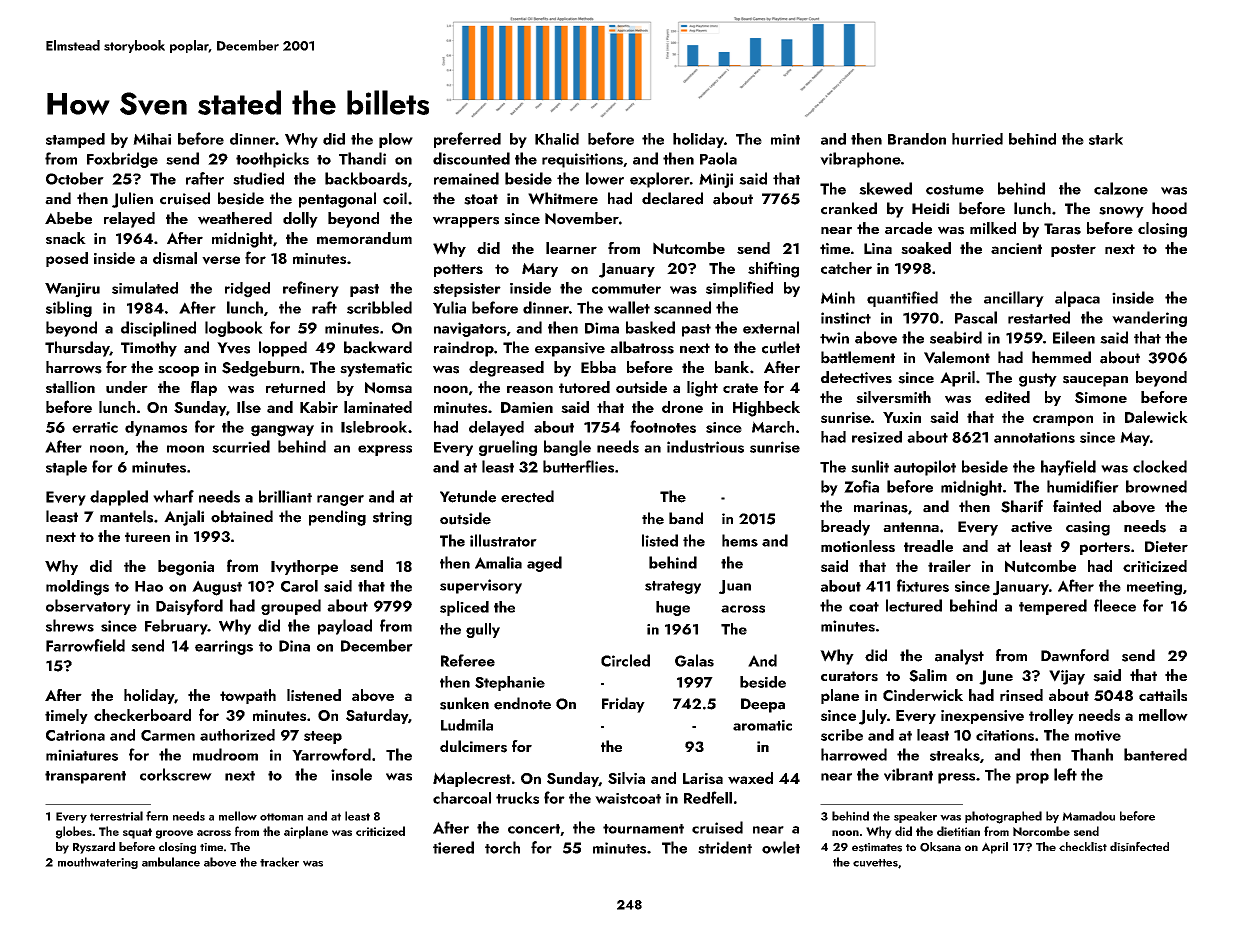  What do you see at coordinates (1073, 250) in the image?
I see `poster` at bounding box center [1073, 250].
